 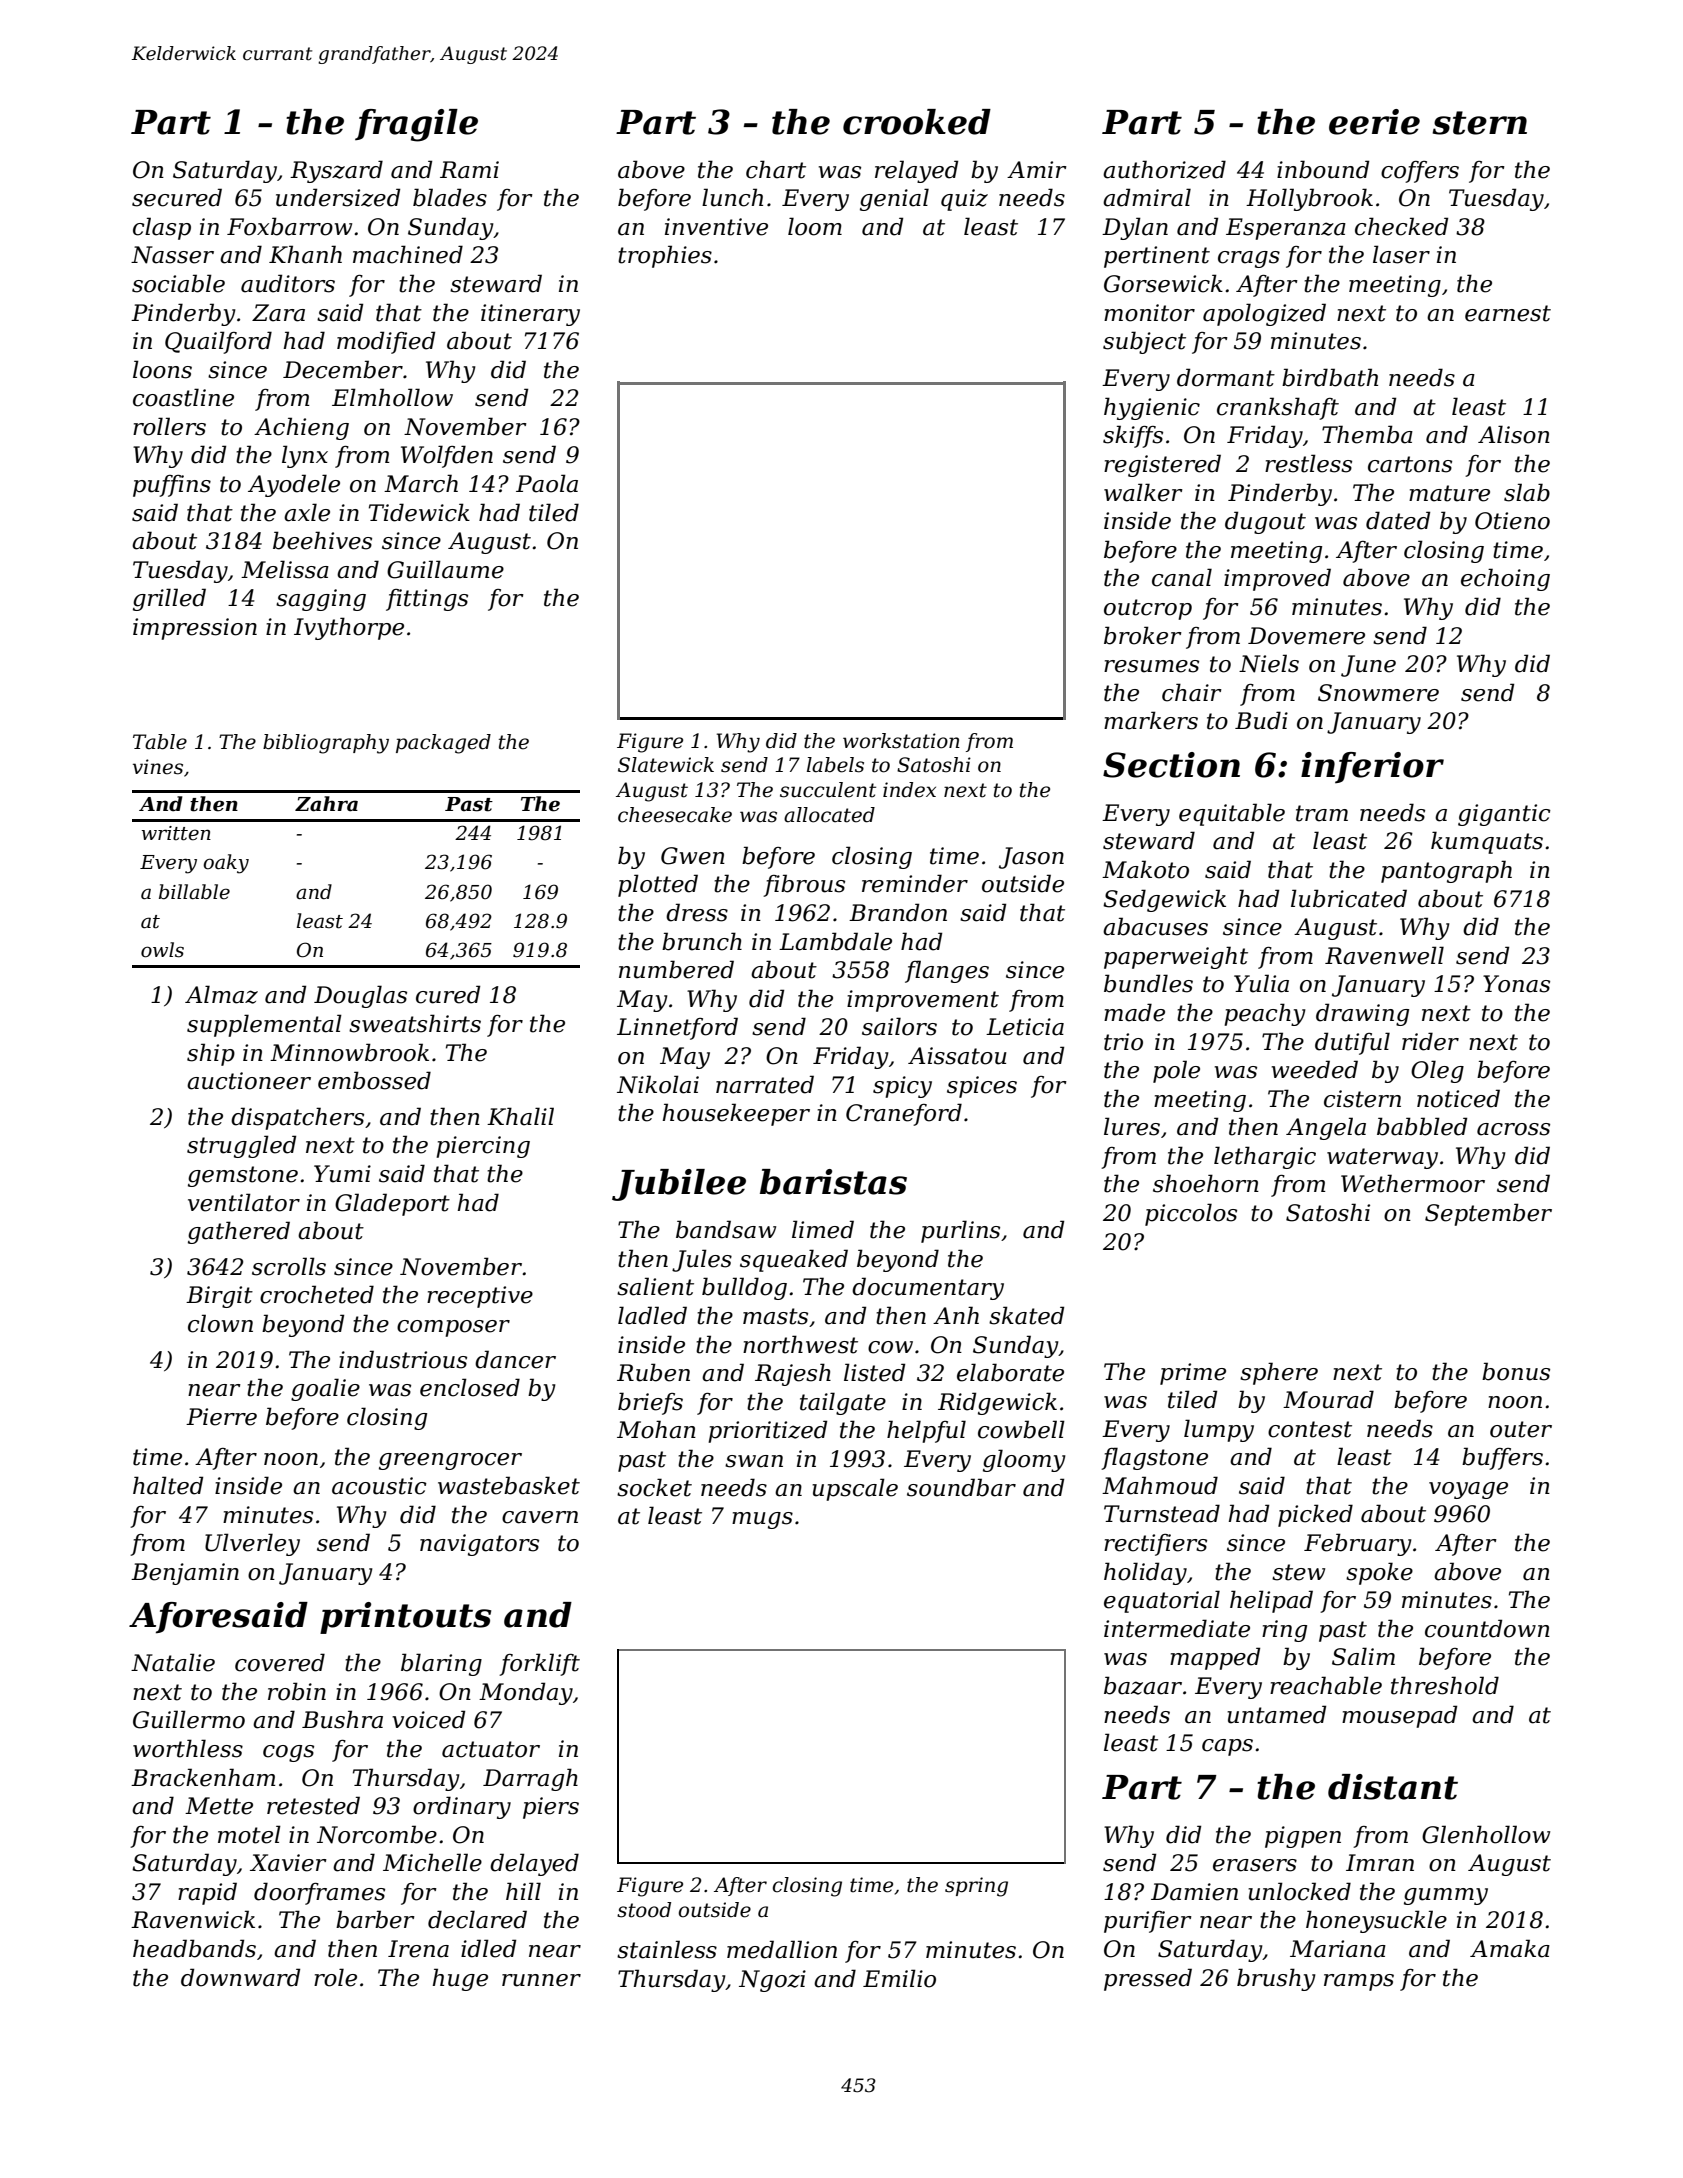 I want to click on helipad, so click(x=1271, y=1601).
